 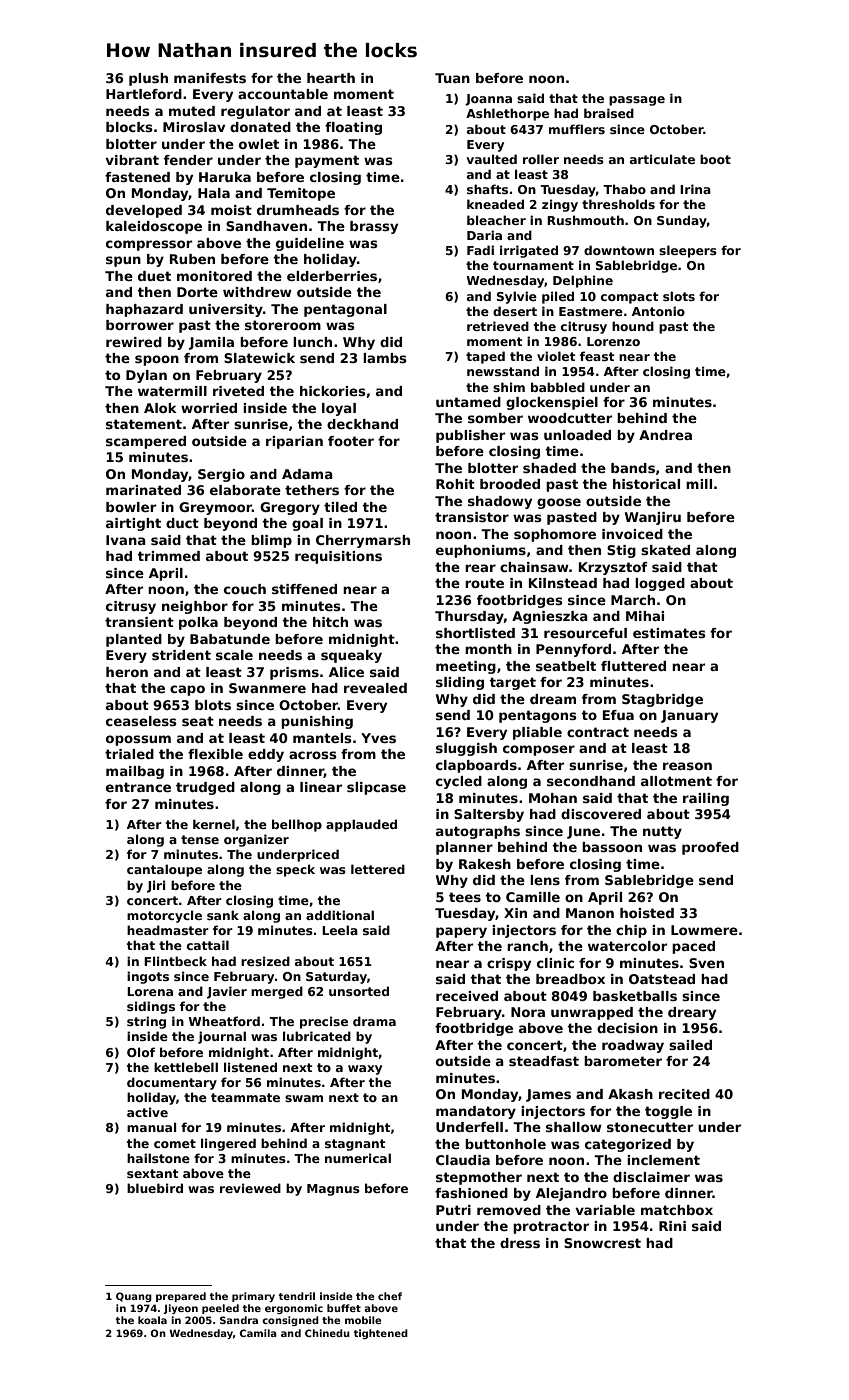 I want to click on plush, so click(x=148, y=79).
